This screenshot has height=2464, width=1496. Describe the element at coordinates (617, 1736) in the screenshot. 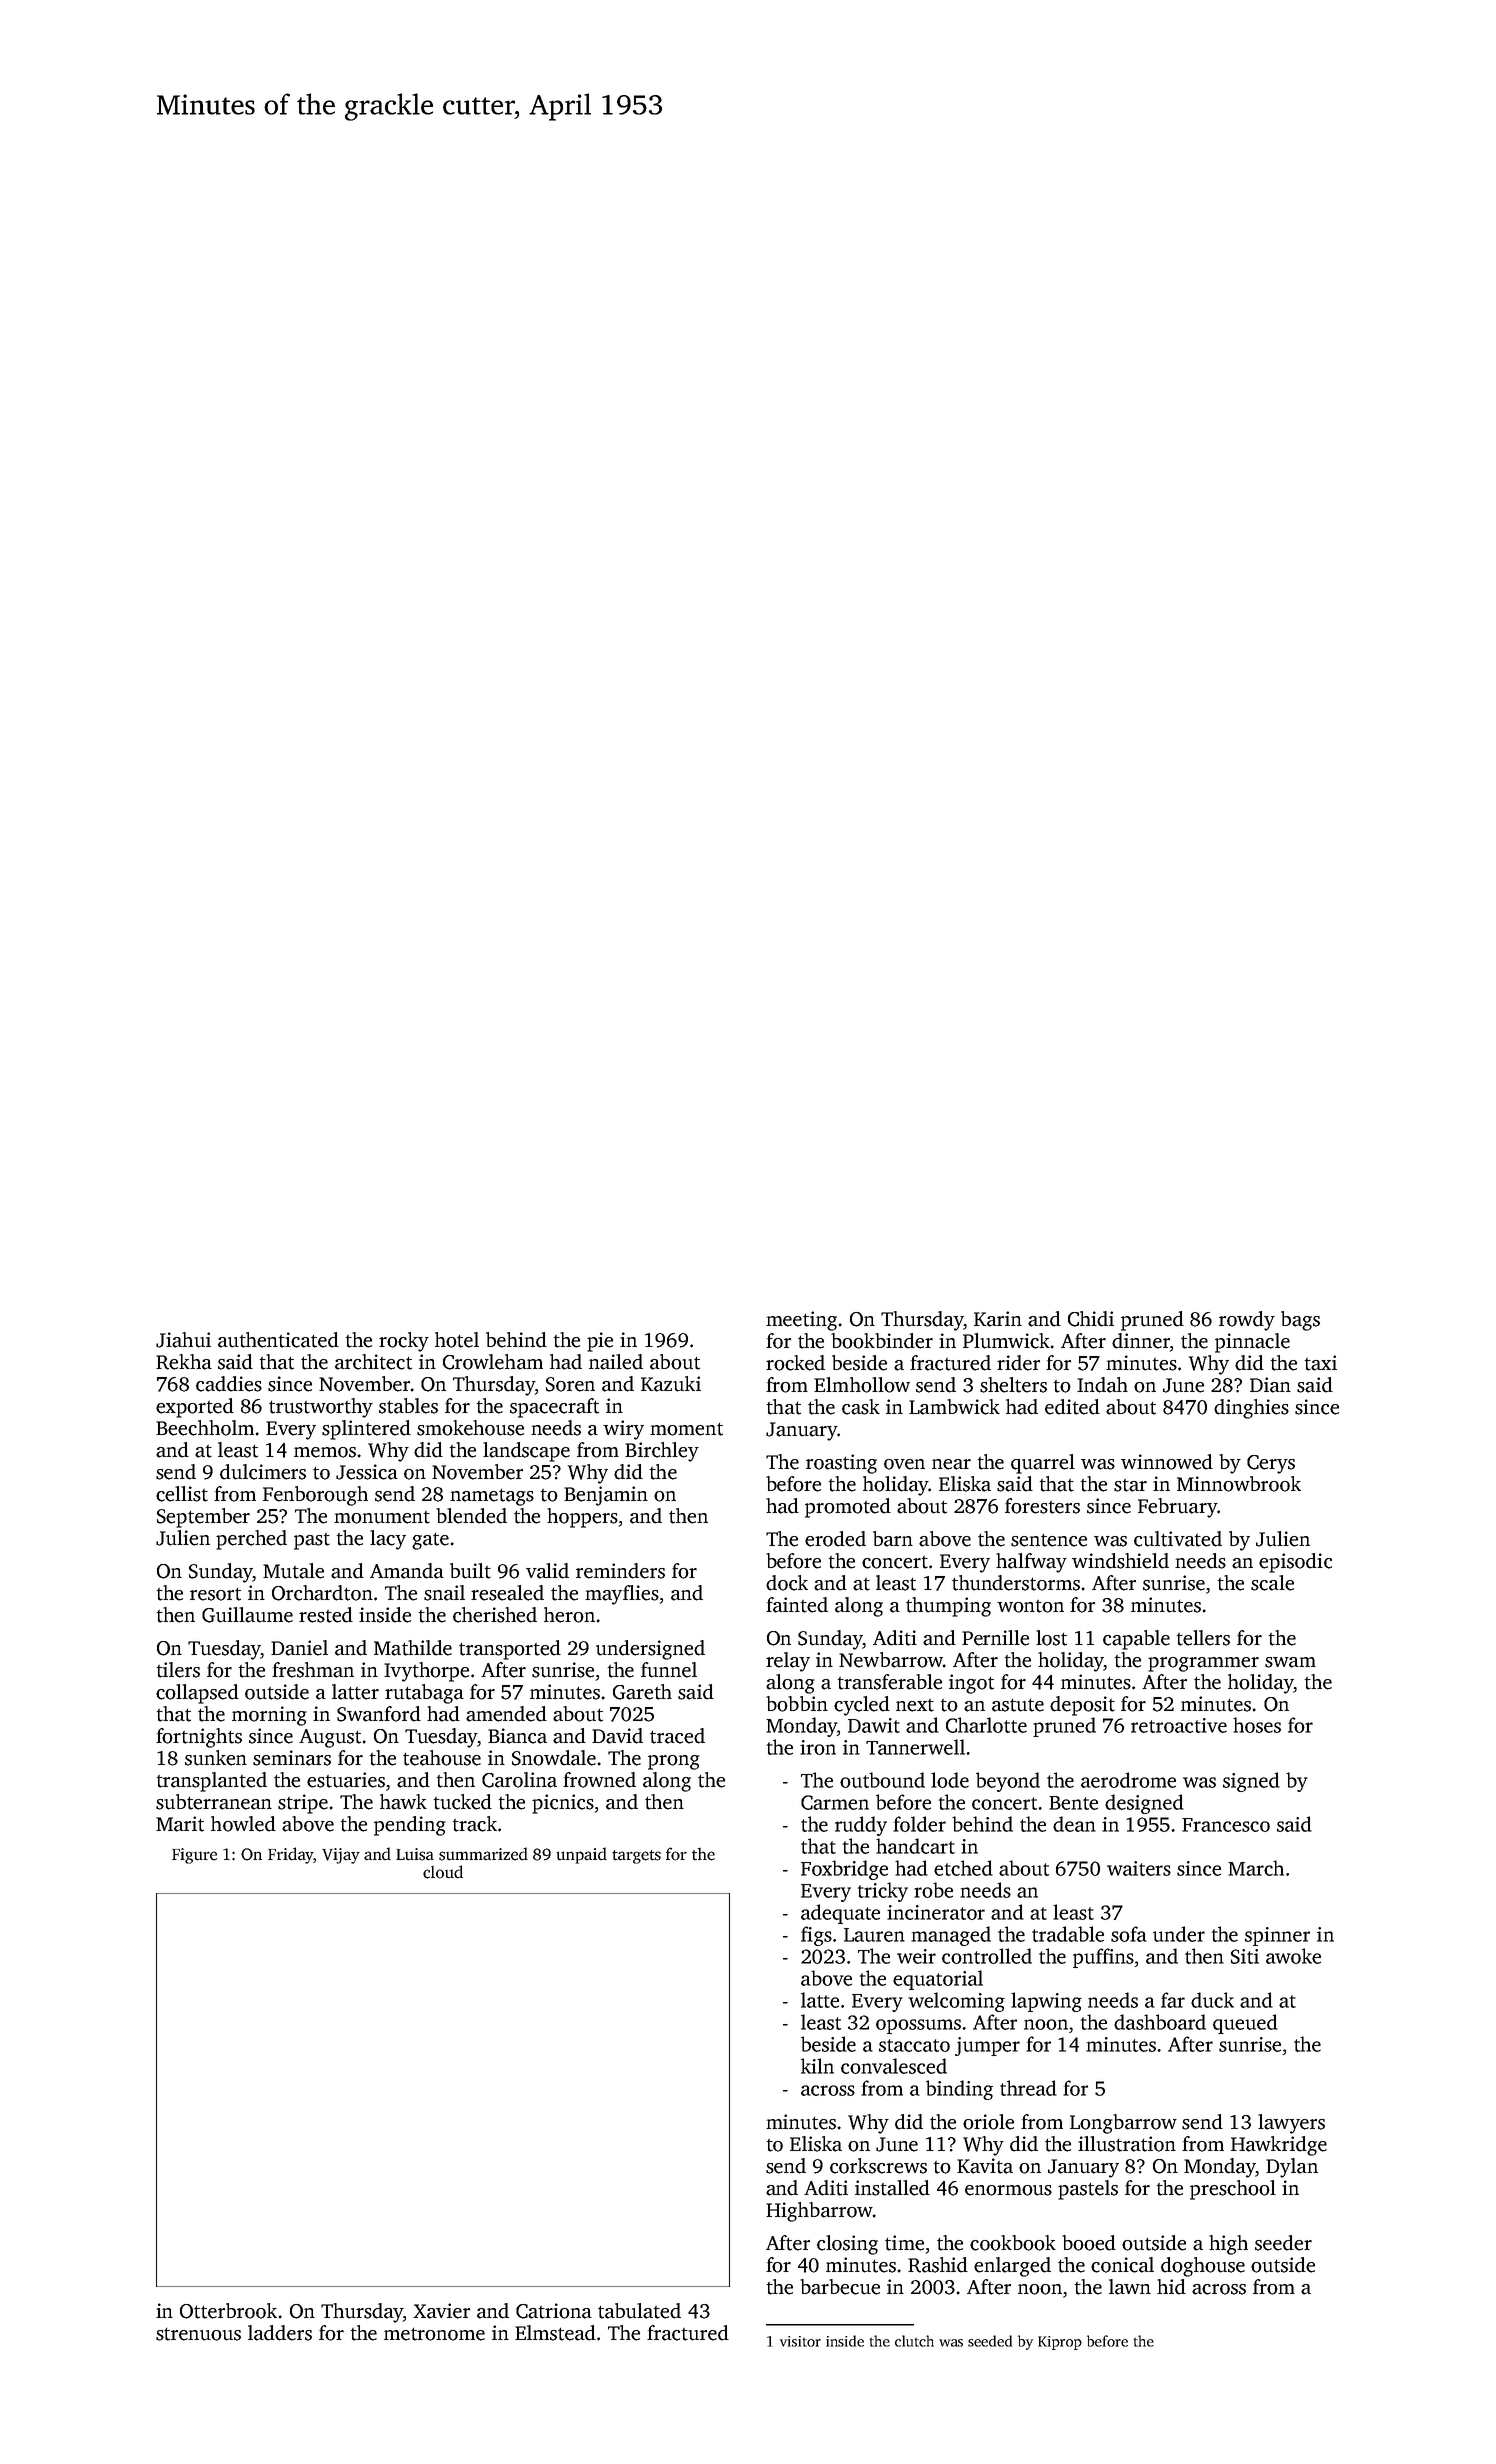

I see `David` at that location.
